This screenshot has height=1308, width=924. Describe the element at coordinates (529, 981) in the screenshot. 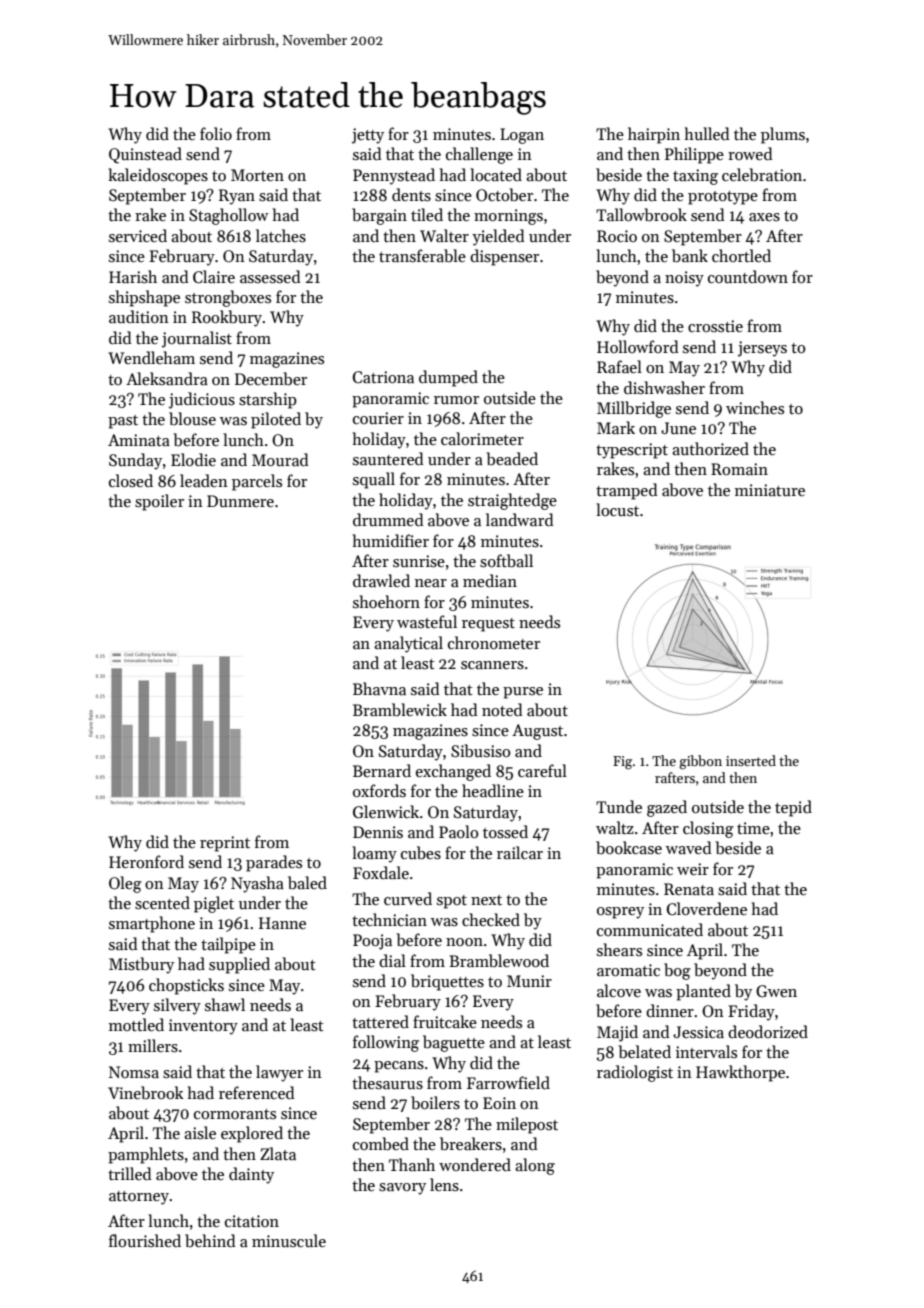

I see `Munir` at that location.
